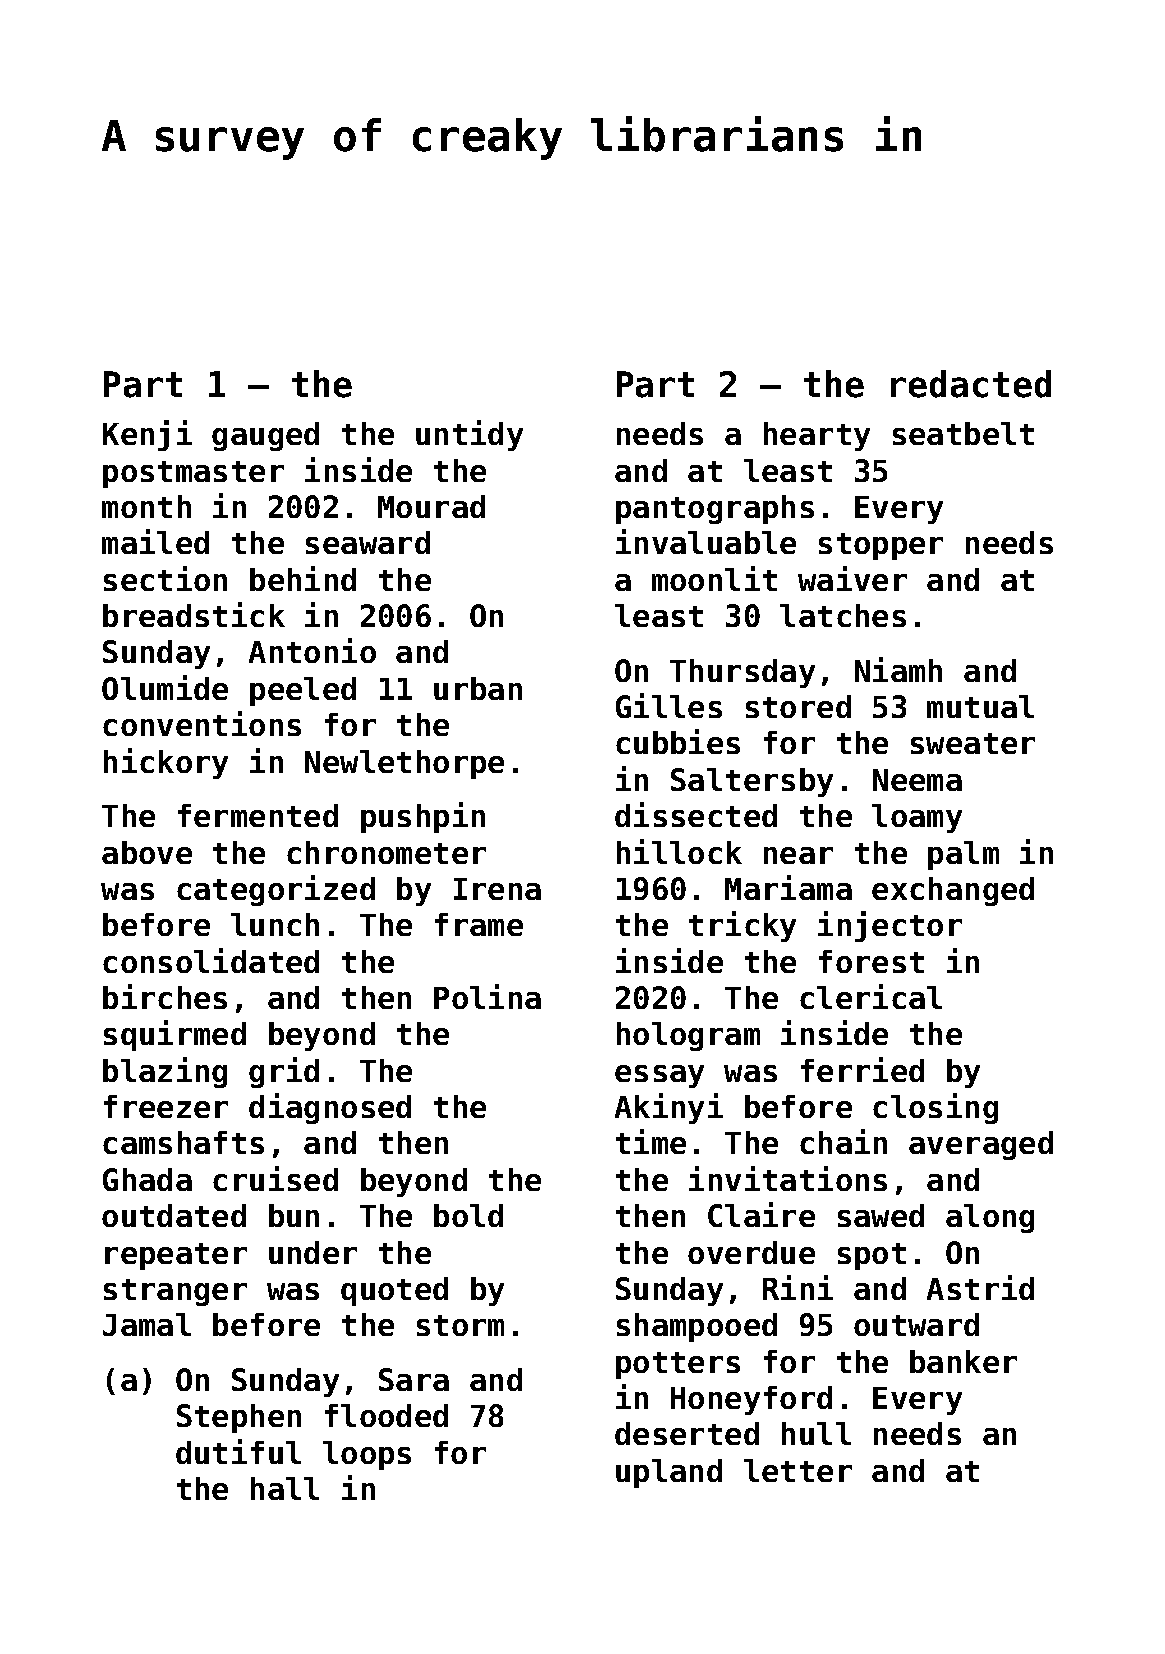  Describe the element at coordinates (194, 614) in the screenshot. I see `breadstick` at that location.
